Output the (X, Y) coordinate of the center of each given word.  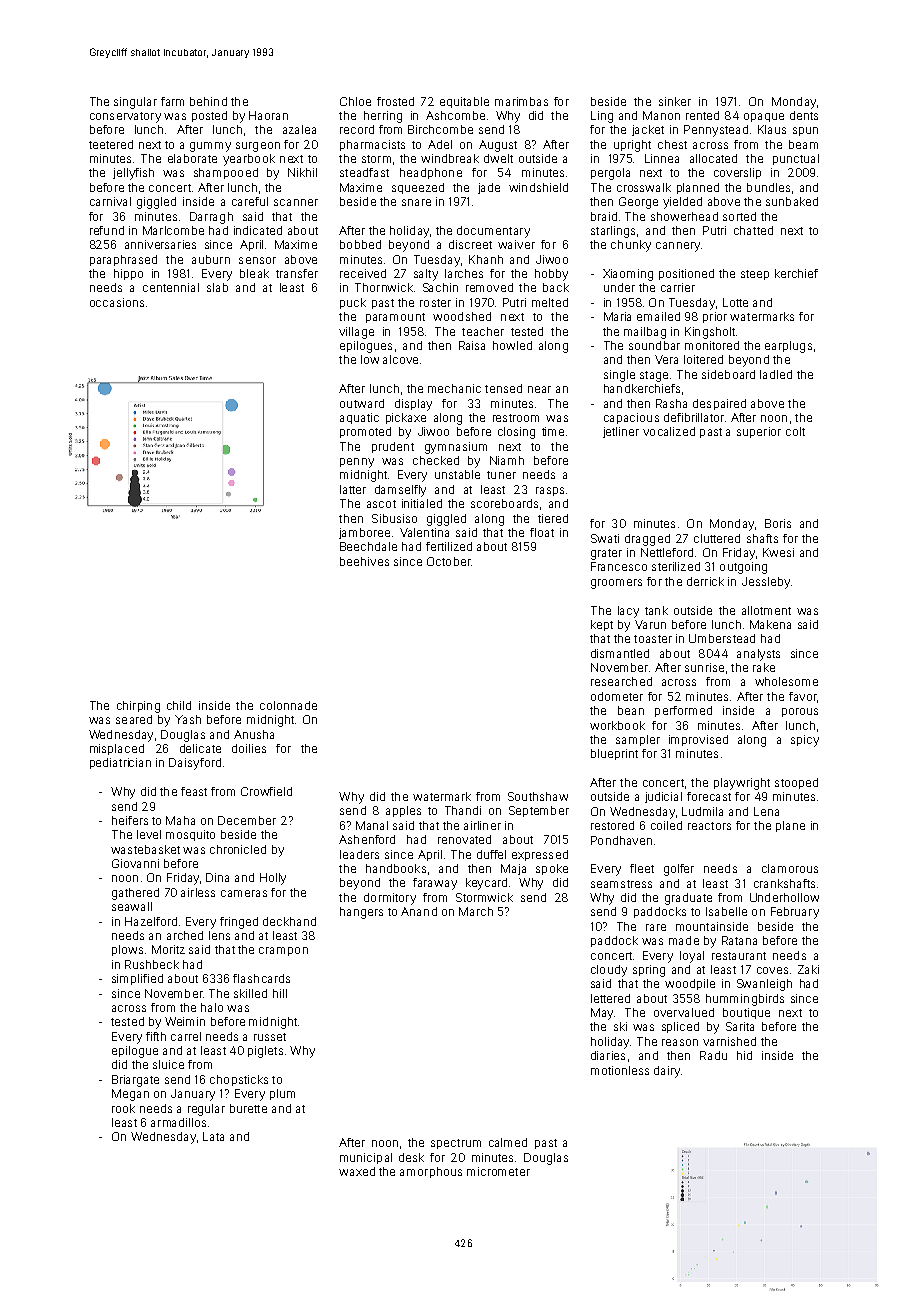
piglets (265, 1052)
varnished (729, 1041)
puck (353, 303)
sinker (675, 101)
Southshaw (538, 796)
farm (172, 101)
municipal (366, 1158)
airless (198, 892)
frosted (395, 101)
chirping (138, 707)
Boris (778, 523)
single (619, 376)
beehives (364, 561)
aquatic (359, 418)
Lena (766, 811)
